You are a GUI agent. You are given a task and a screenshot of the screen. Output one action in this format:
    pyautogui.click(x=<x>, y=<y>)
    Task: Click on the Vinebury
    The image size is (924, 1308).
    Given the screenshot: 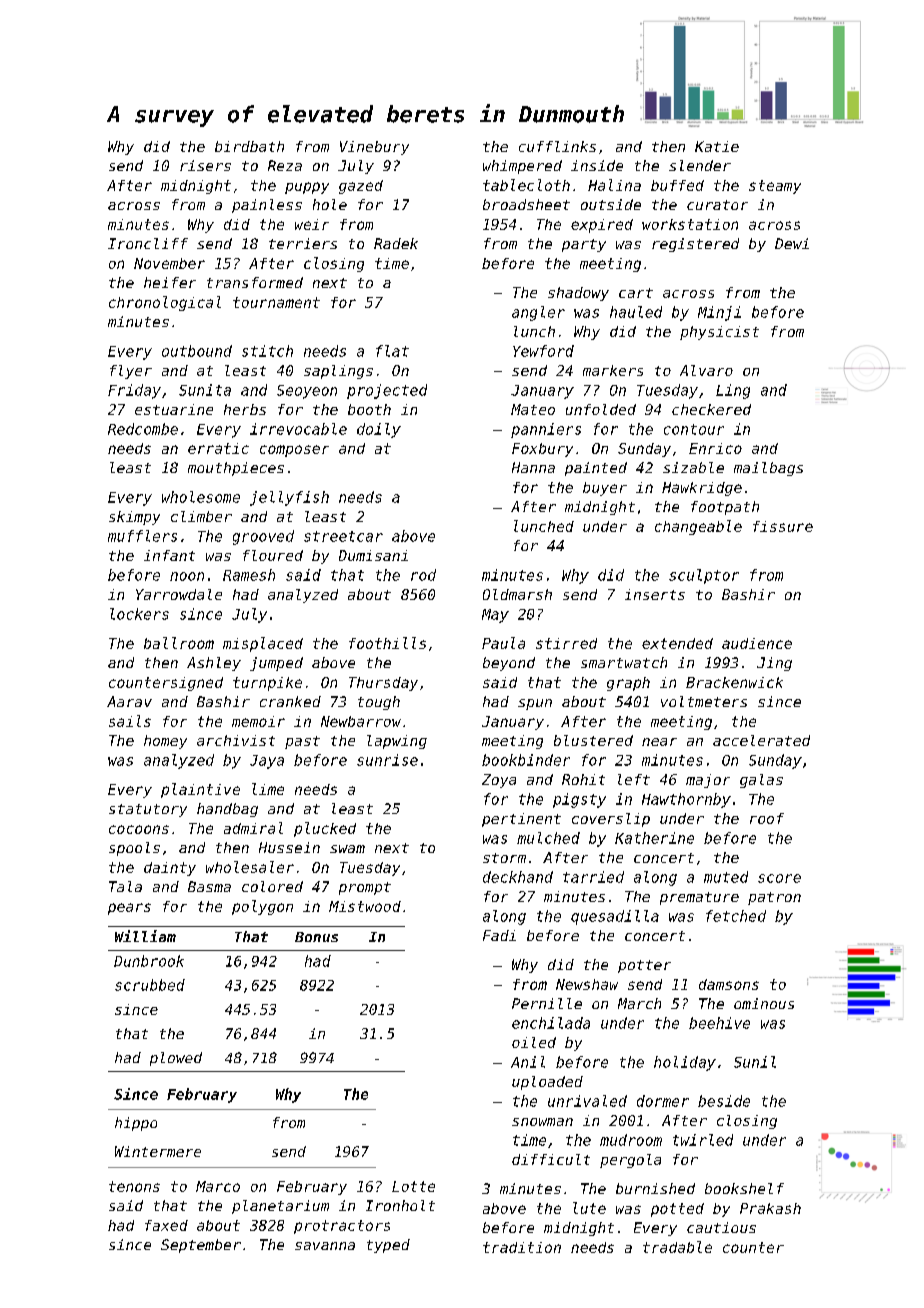 What is the action you would take?
    pyautogui.click(x=374, y=148)
